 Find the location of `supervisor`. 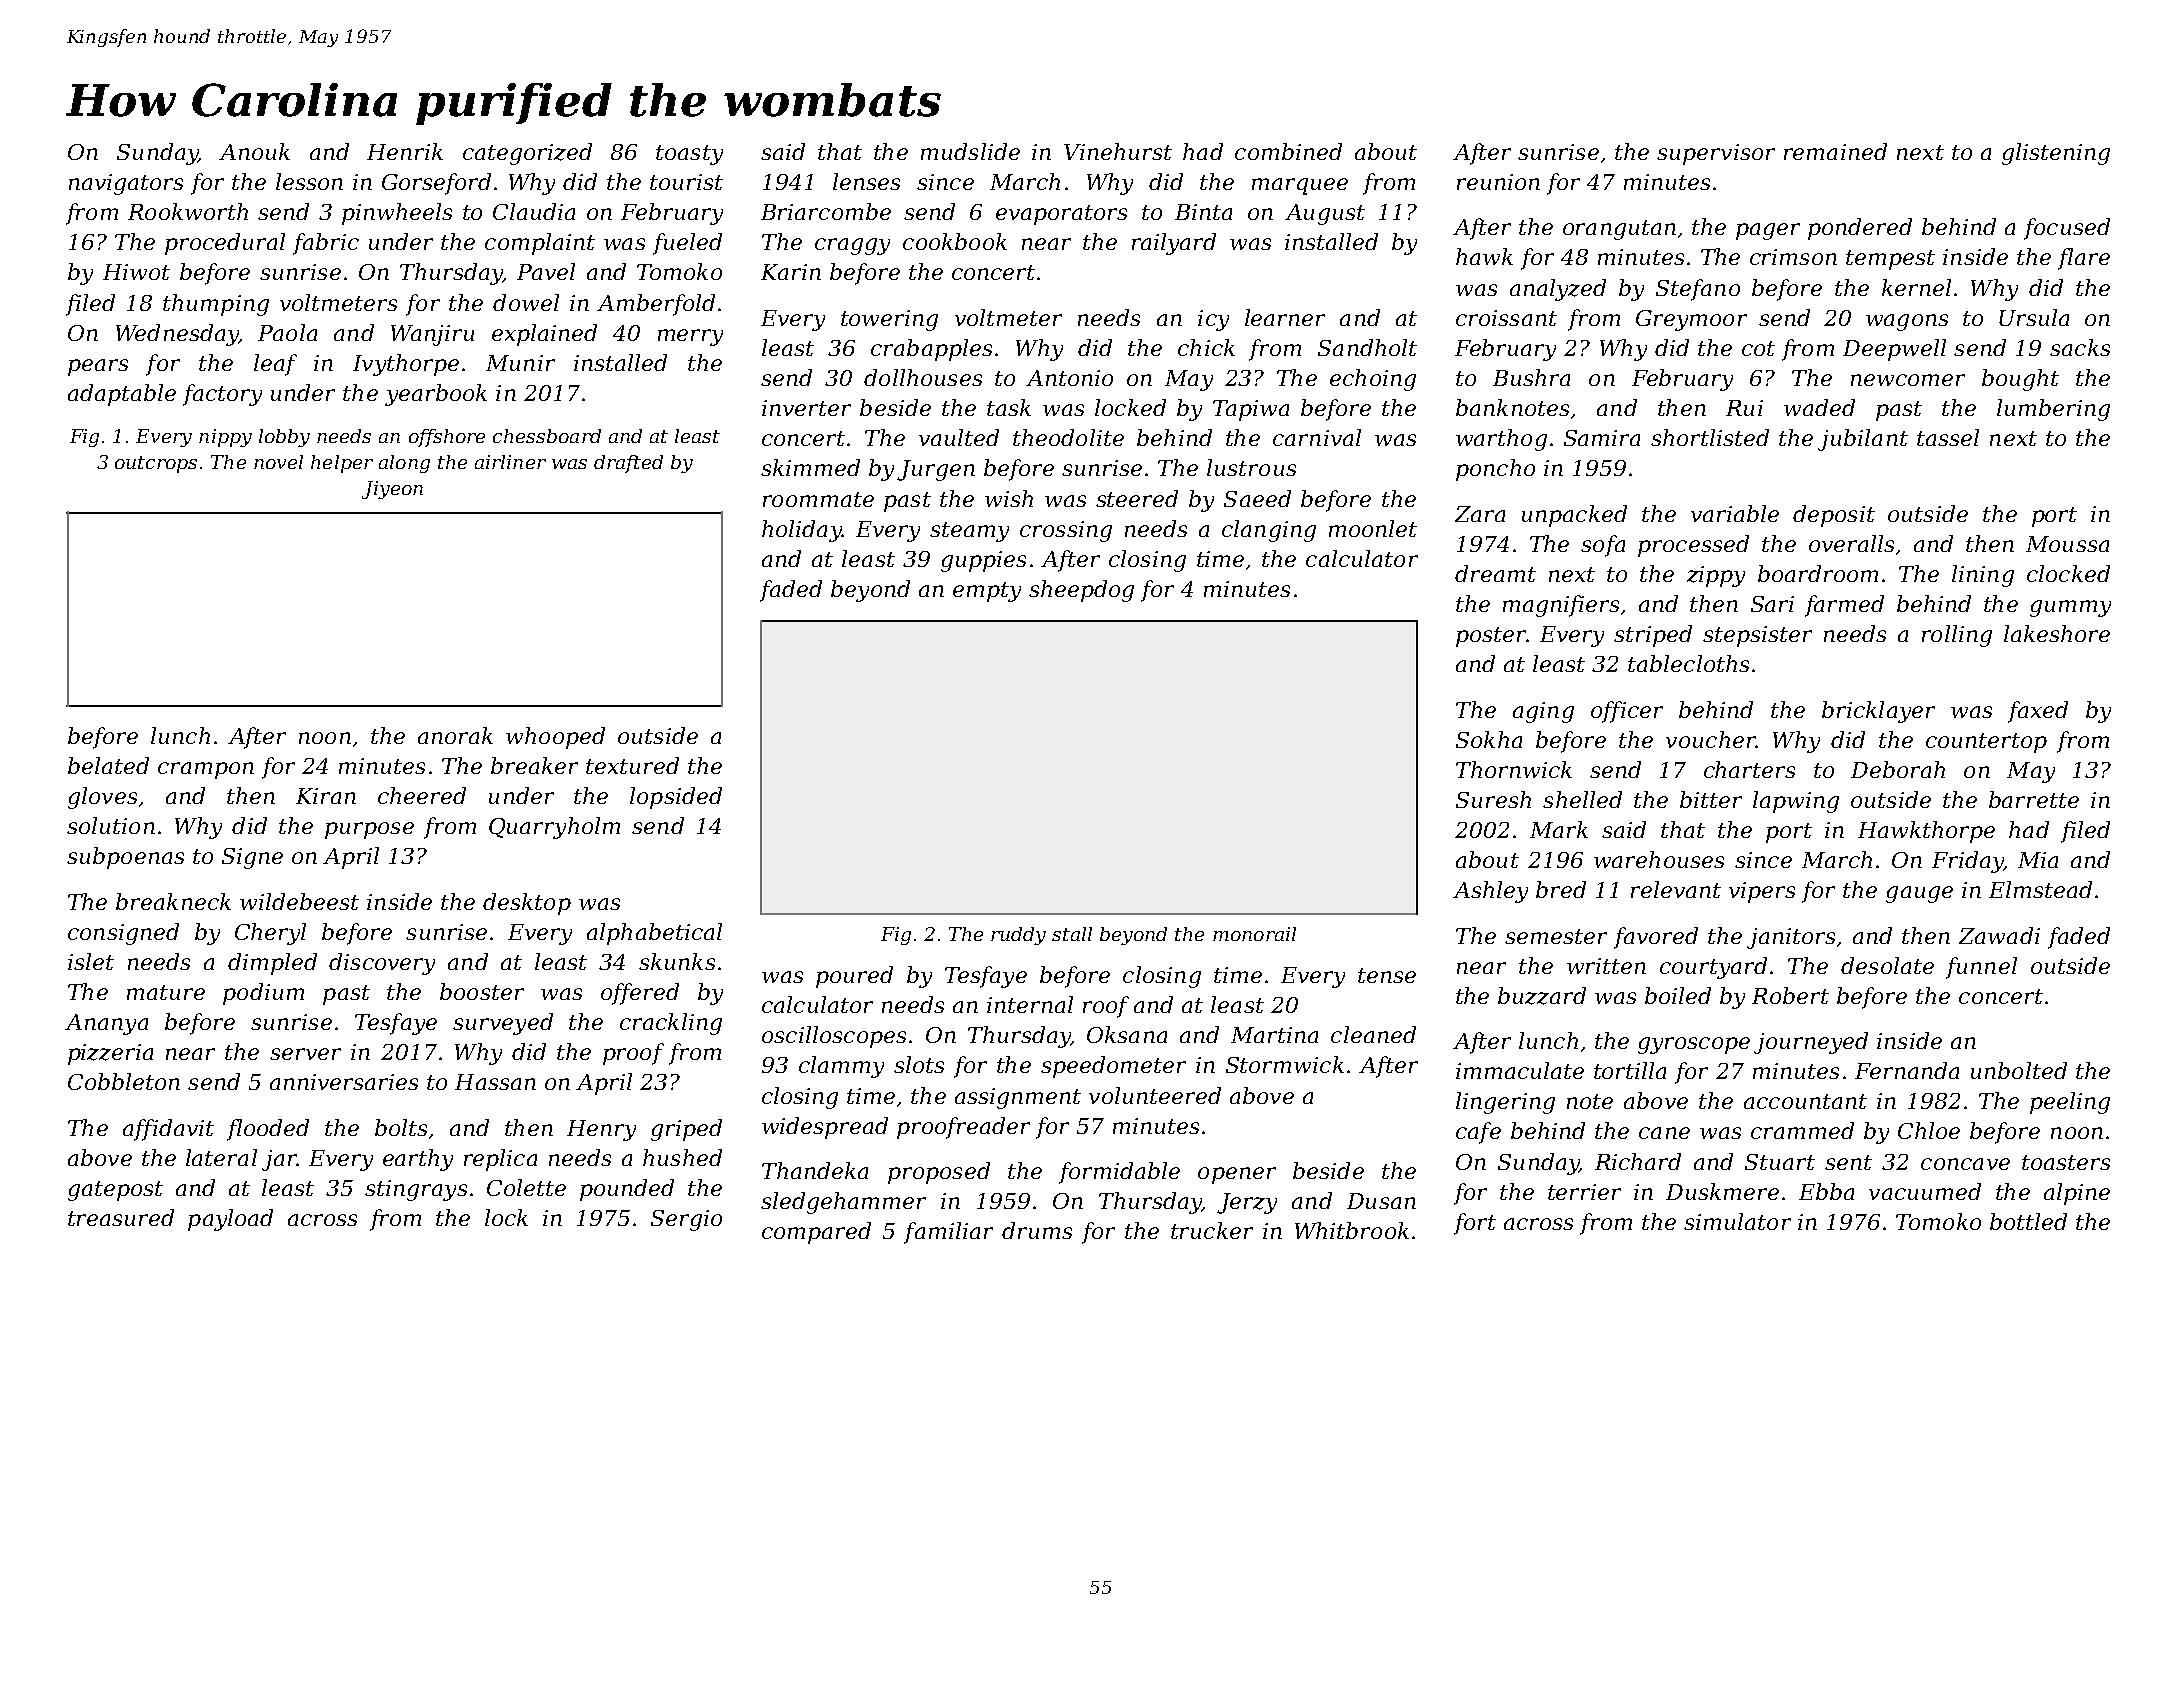

supervisor is located at coordinates (1716, 154).
